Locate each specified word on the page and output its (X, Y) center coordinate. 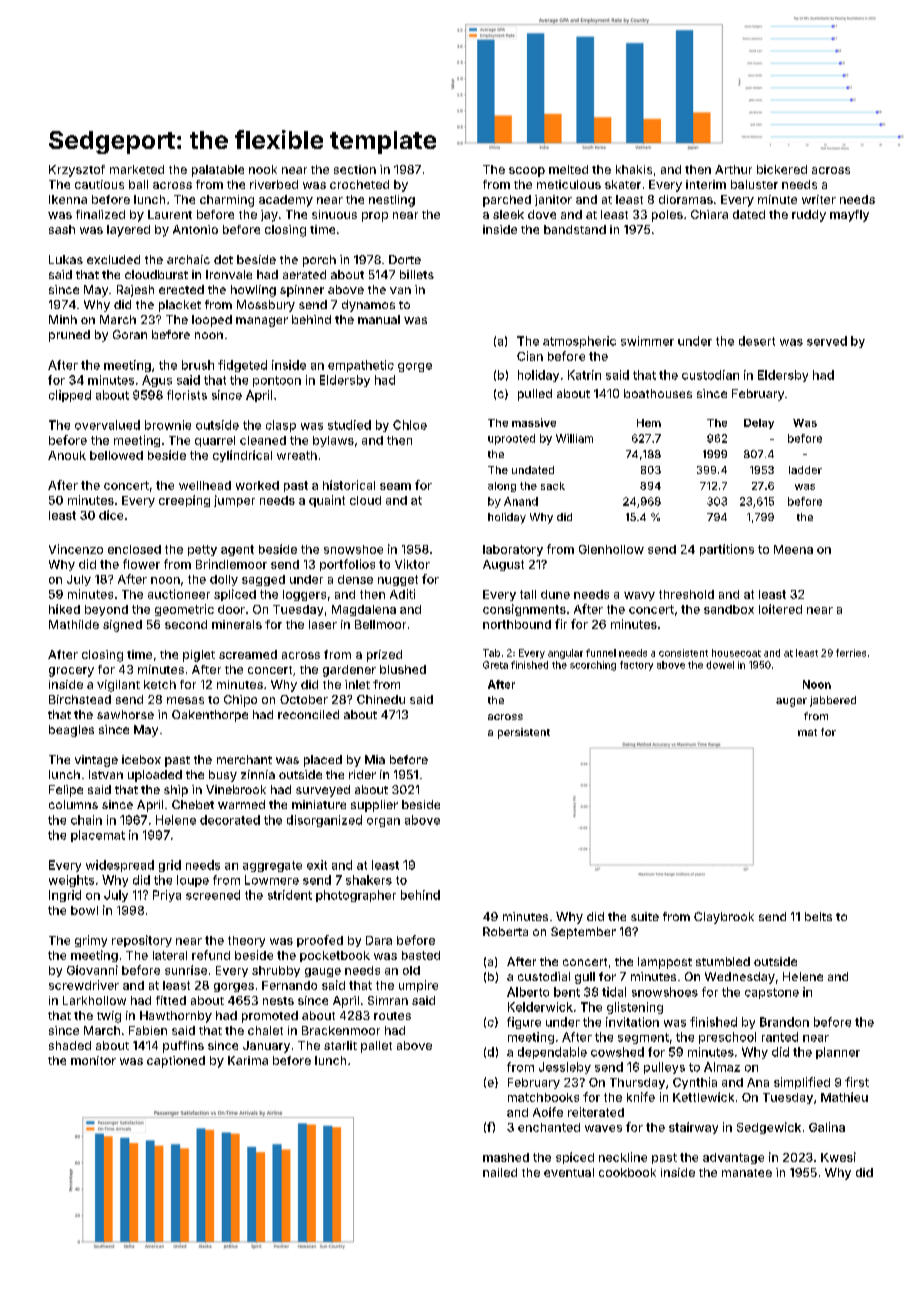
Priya (167, 896)
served (827, 341)
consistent (683, 653)
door (231, 609)
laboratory (513, 550)
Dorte (405, 259)
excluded (113, 259)
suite (645, 916)
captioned (176, 1062)
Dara (379, 940)
